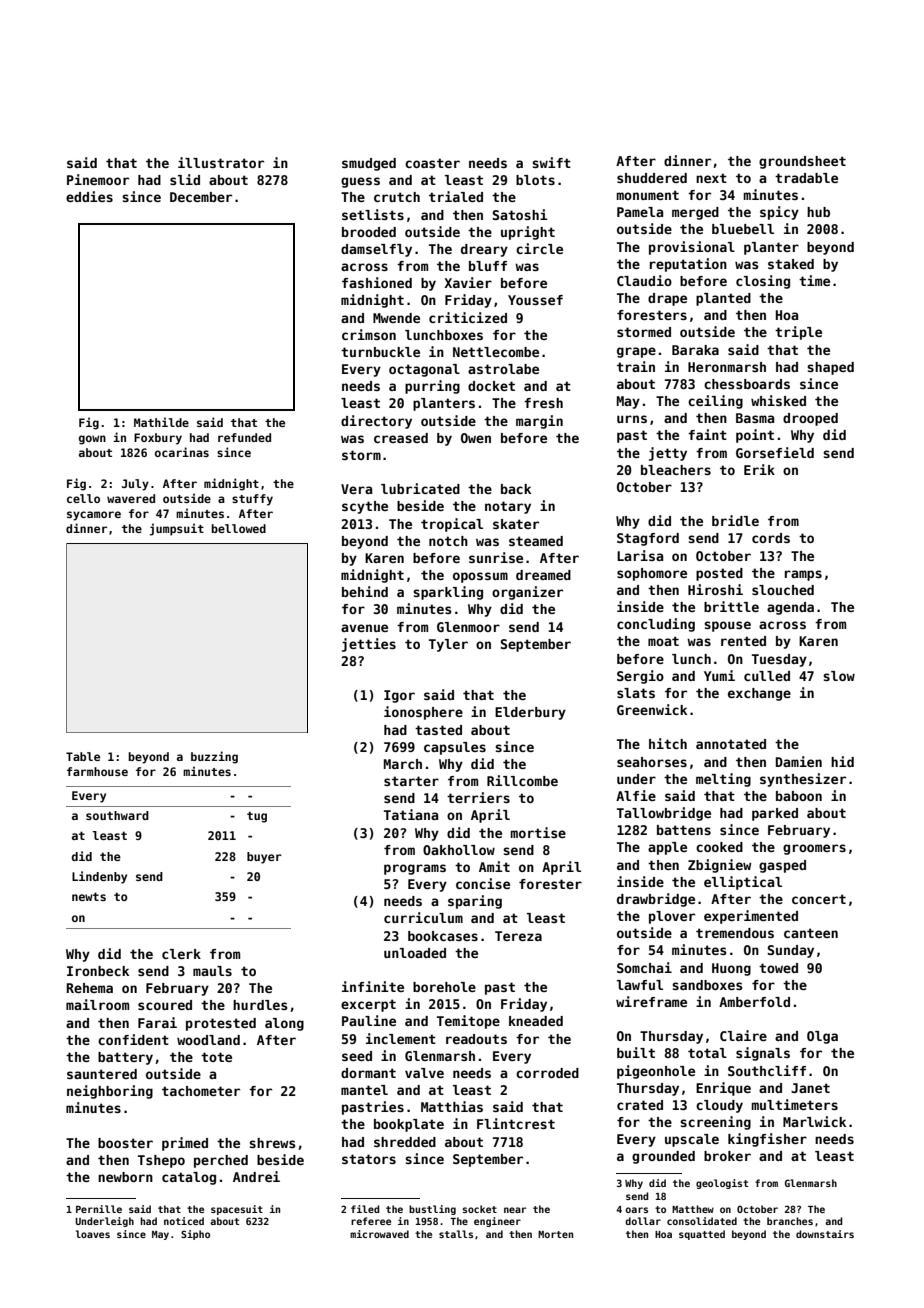  I want to click on corroded, so click(547, 1073).
